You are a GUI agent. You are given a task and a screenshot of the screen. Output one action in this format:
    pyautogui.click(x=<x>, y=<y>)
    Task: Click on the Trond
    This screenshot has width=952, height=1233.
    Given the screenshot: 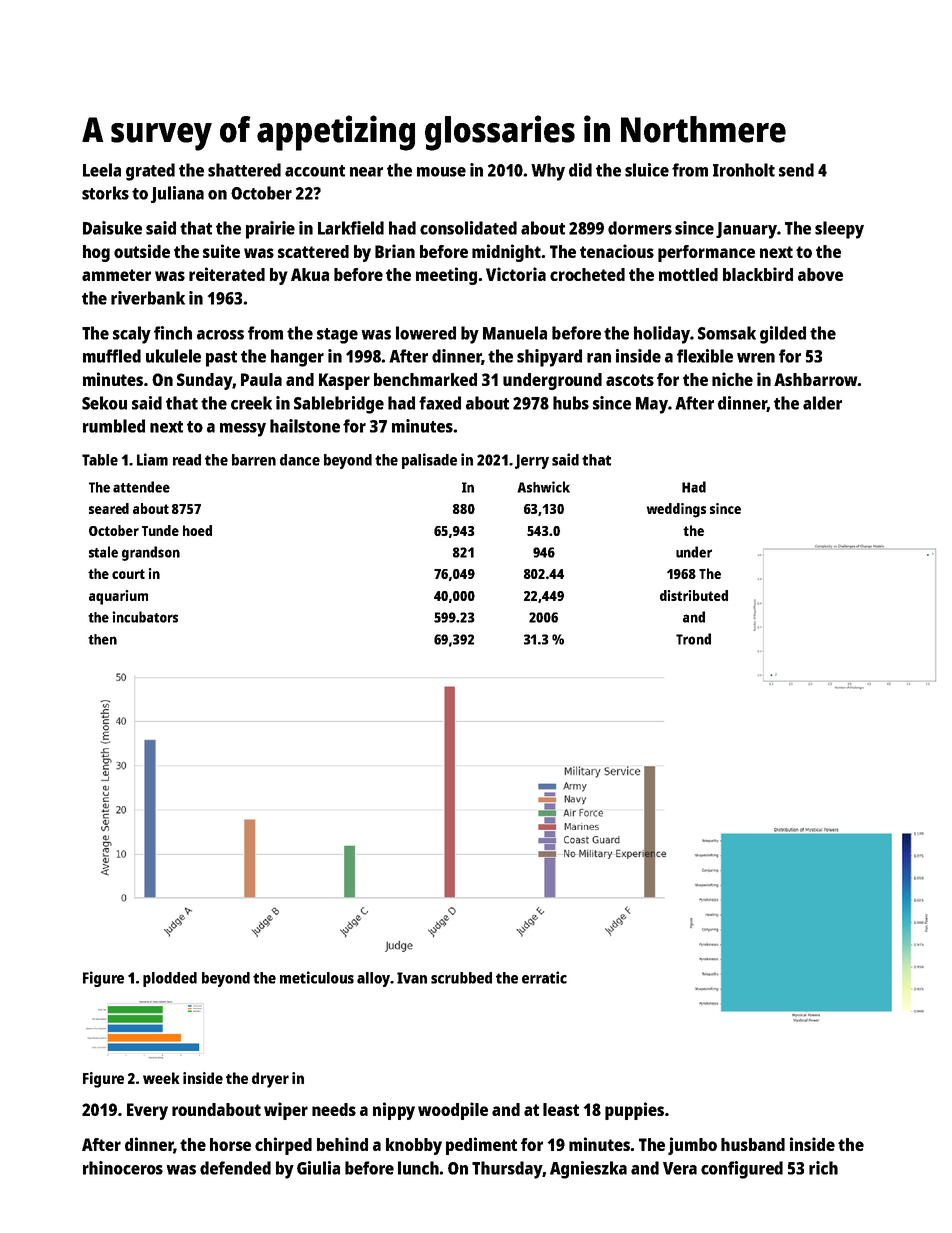 What is the action you would take?
    pyautogui.click(x=693, y=639)
